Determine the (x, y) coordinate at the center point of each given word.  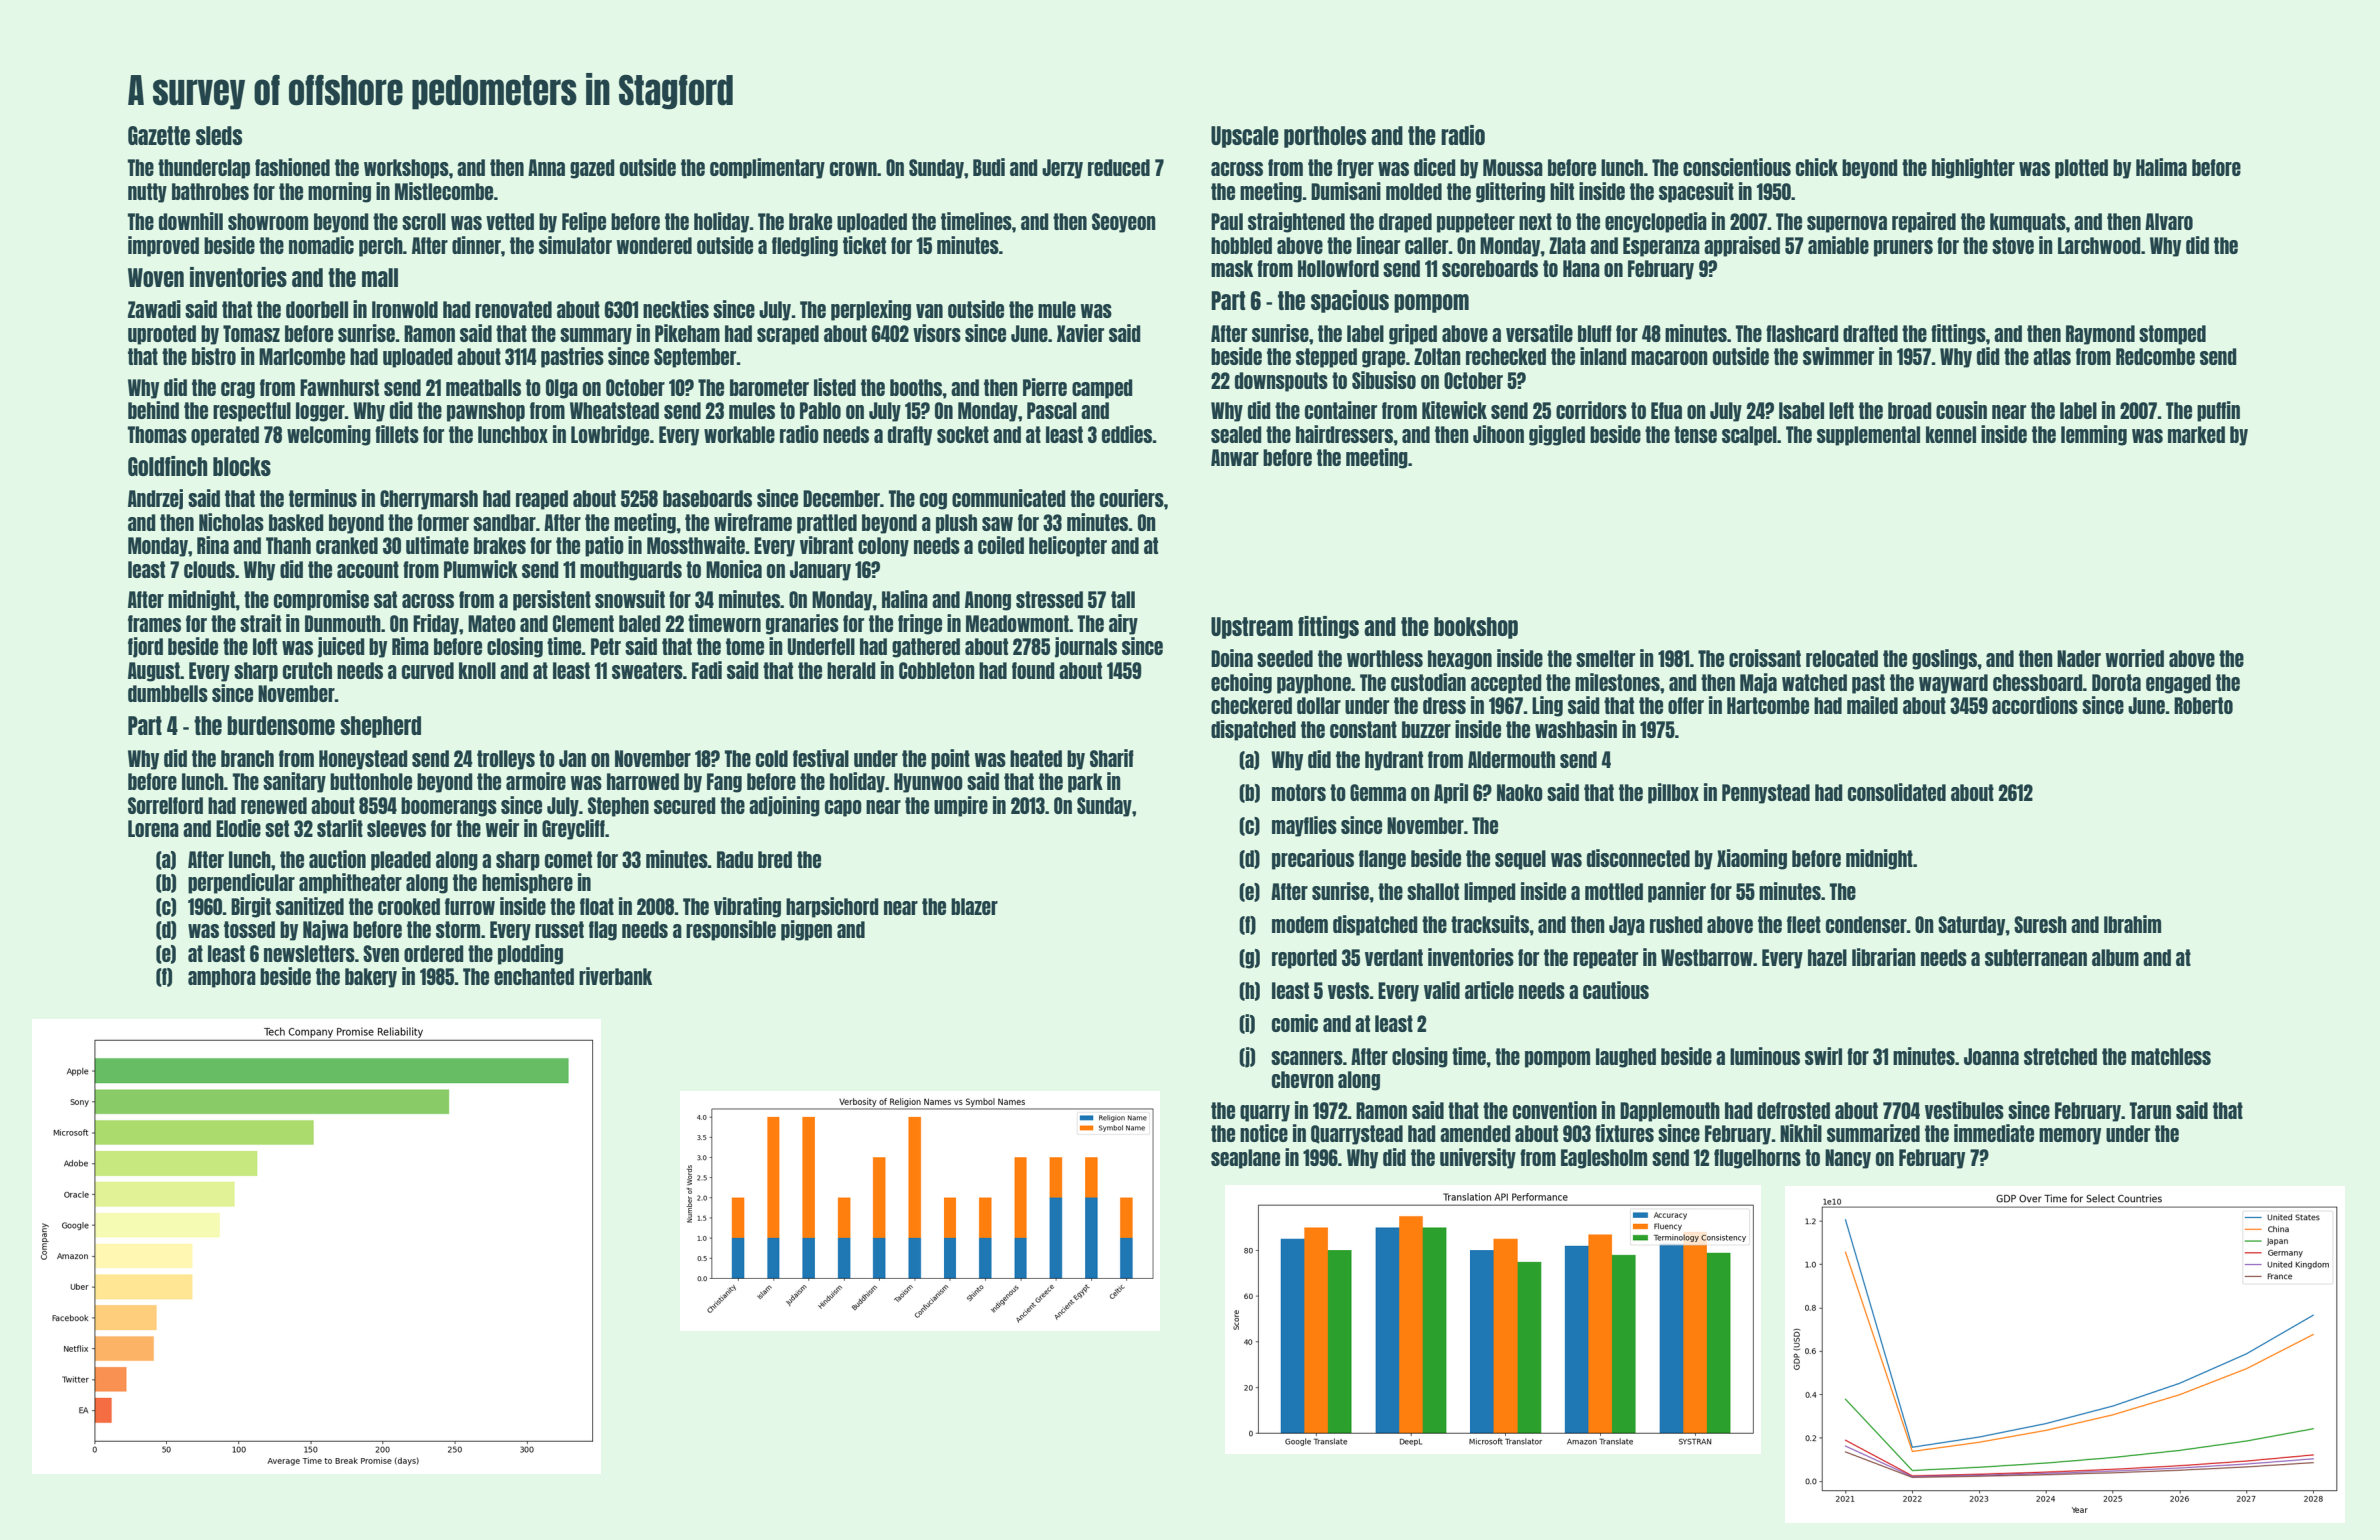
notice (1264, 1133)
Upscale (1245, 137)
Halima (2161, 167)
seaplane (1245, 1159)
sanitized (310, 906)
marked (2196, 434)
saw (997, 524)
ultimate (437, 545)
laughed (1626, 1058)
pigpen (806, 930)
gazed (592, 169)
